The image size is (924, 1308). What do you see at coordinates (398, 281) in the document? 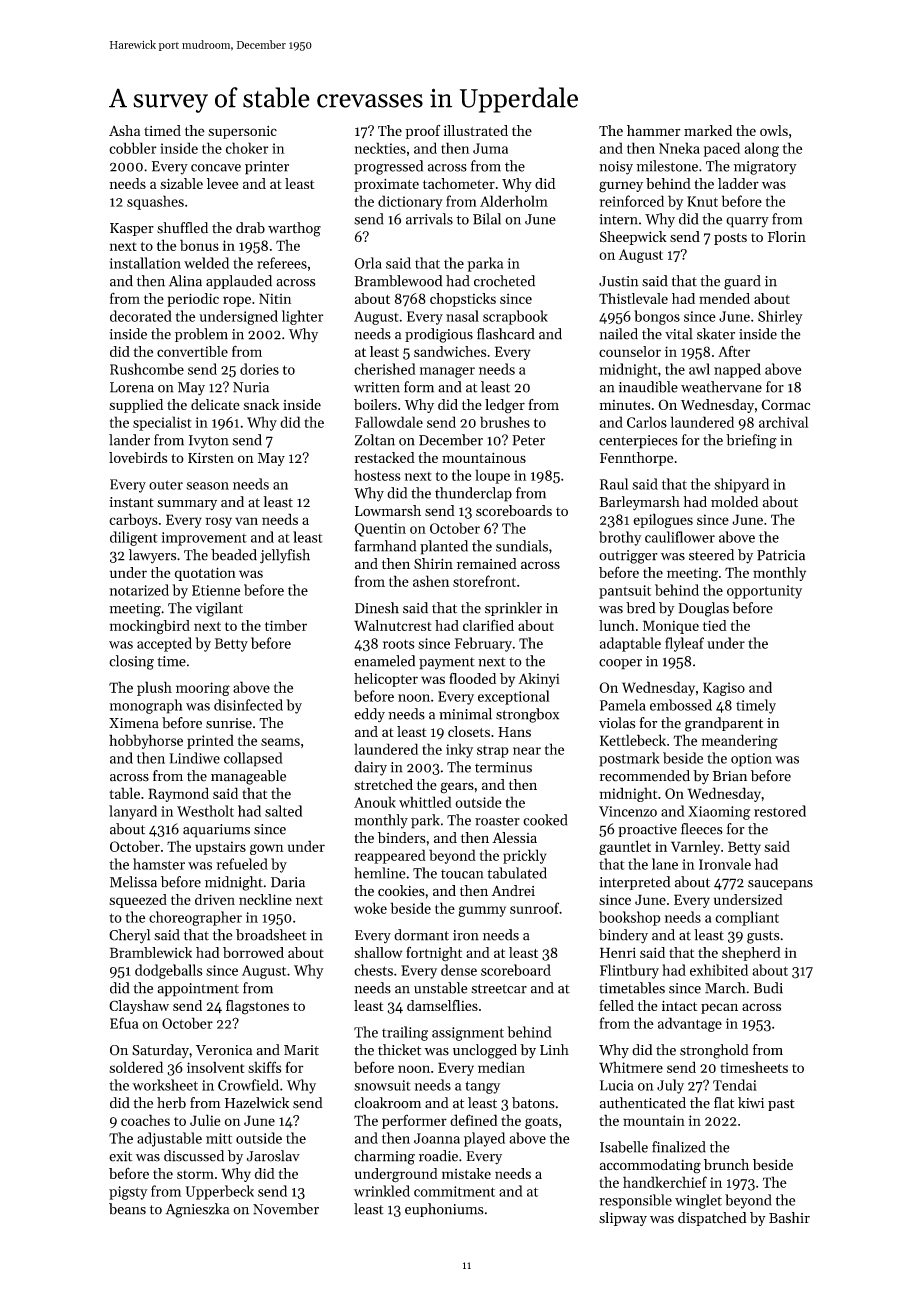
I see `Bramblewood` at bounding box center [398, 281].
